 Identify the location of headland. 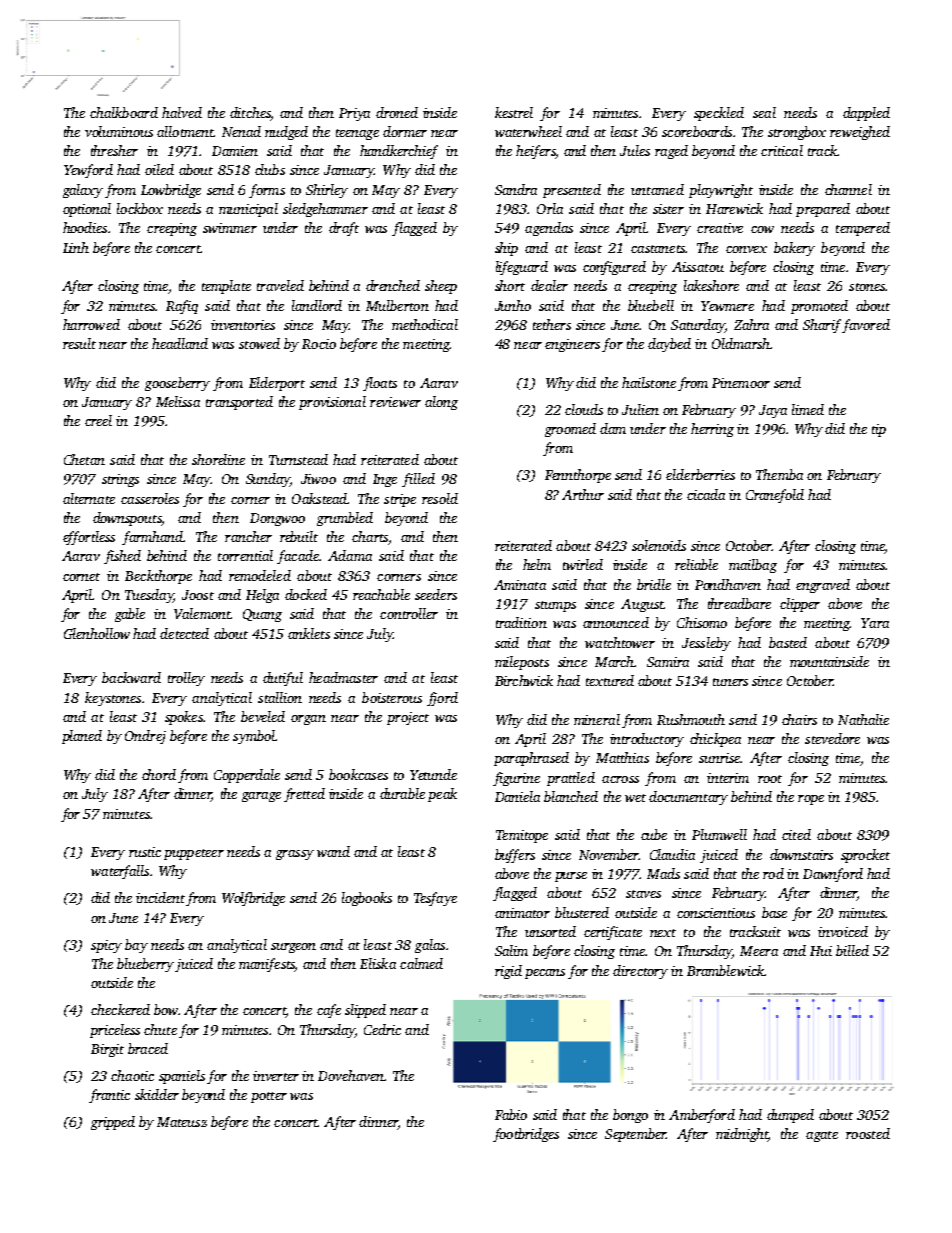
(180, 343).
